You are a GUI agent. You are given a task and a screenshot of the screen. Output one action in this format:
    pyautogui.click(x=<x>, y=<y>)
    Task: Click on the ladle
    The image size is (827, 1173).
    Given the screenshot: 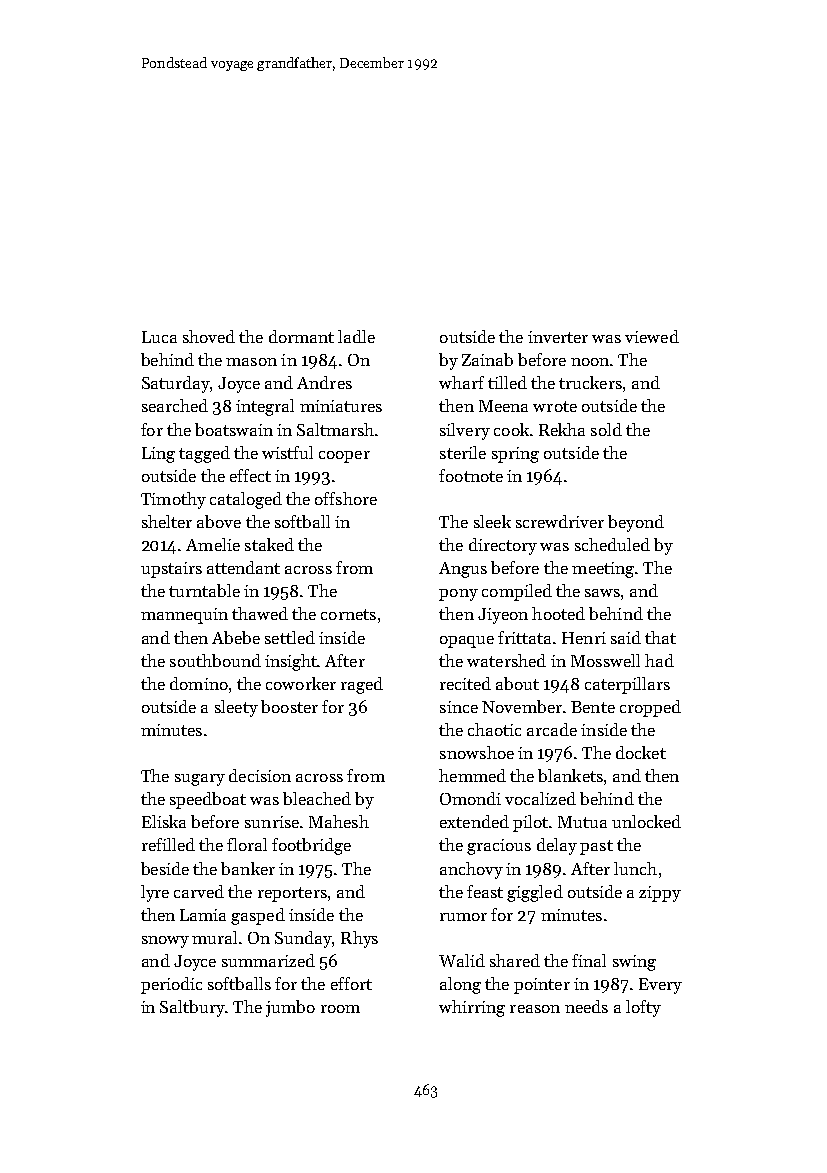 What is the action you would take?
    pyautogui.click(x=356, y=336)
